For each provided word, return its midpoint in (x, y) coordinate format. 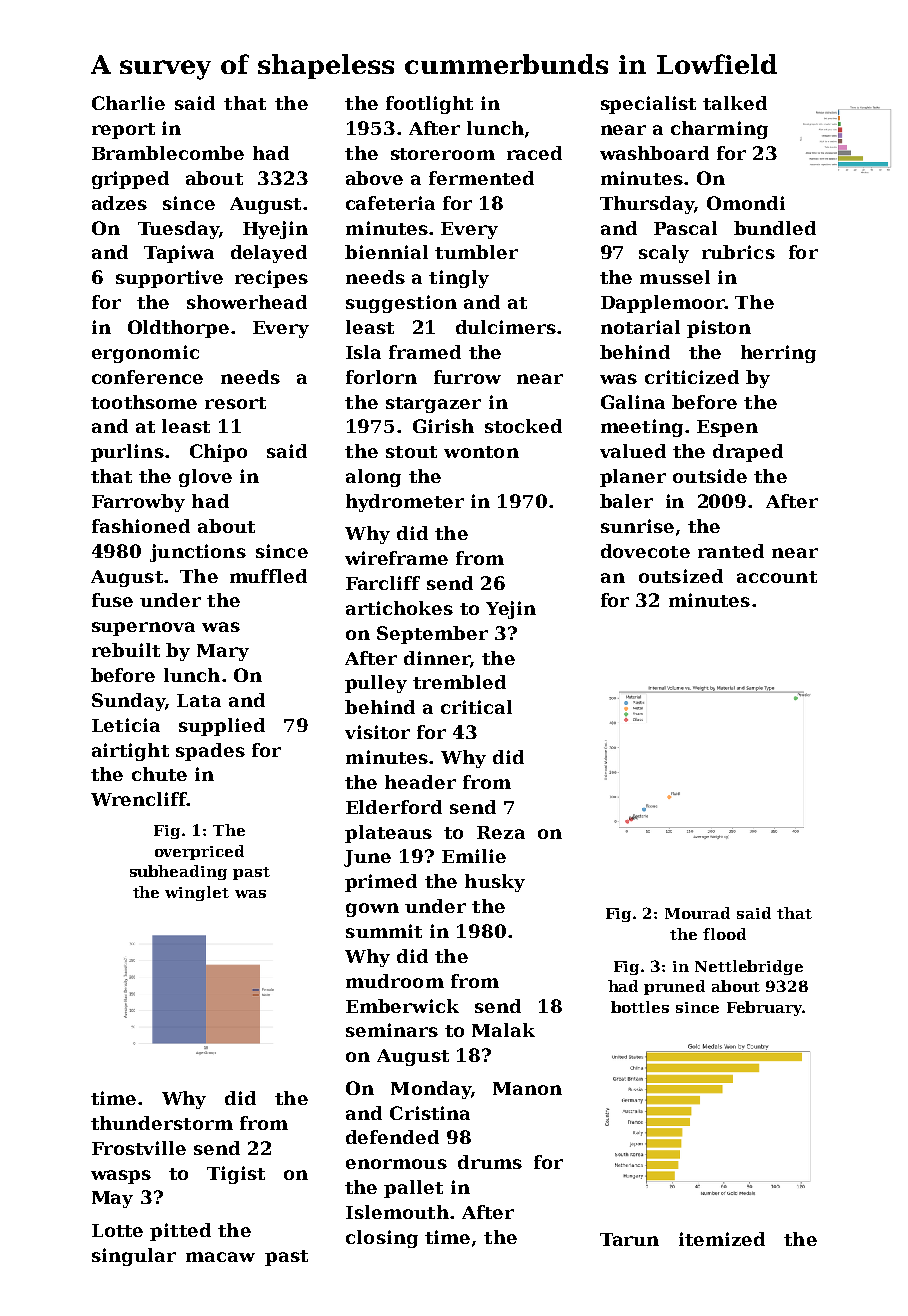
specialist (648, 105)
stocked (523, 426)
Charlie (128, 103)
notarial (640, 327)
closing (382, 1239)
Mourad (697, 913)
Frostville (139, 1148)
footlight (429, 105)
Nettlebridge (749, 967)
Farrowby (138, 503)
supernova (143, 629)
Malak (503, 1030)
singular (134, 1257)
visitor (377, 732)
